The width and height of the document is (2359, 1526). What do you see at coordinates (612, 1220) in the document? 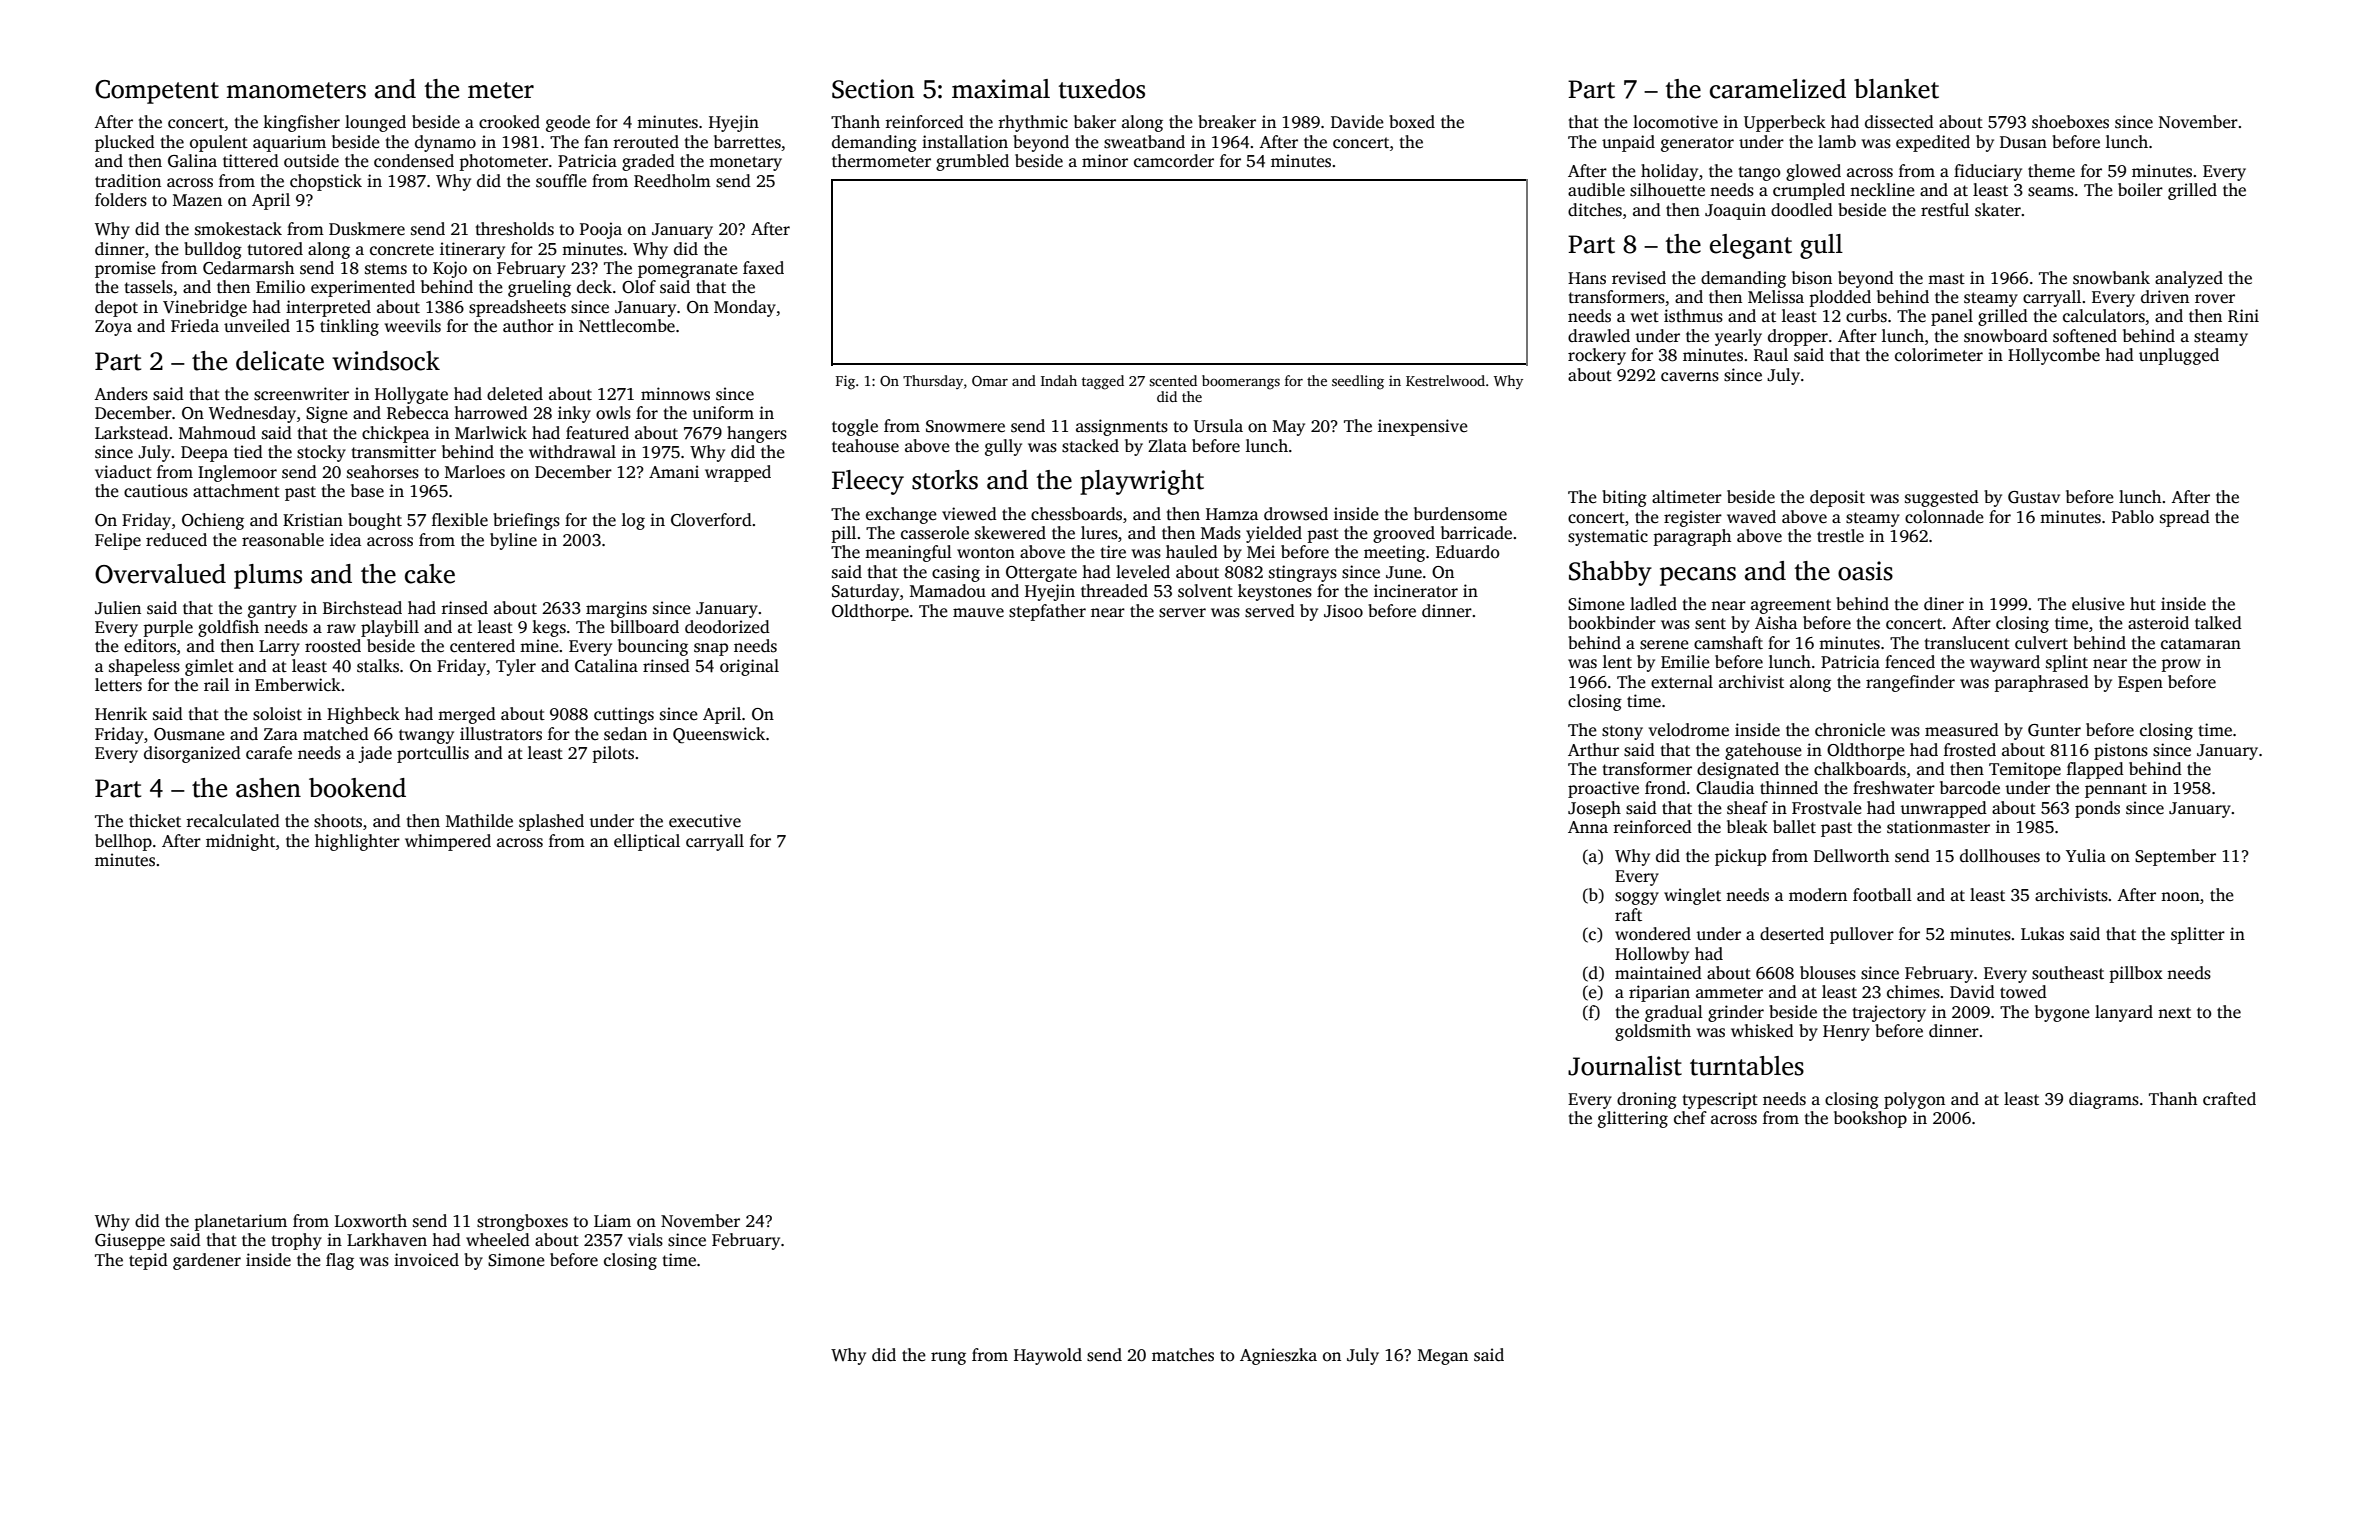
I see `Liam` at bounding box center [612, 1220].
